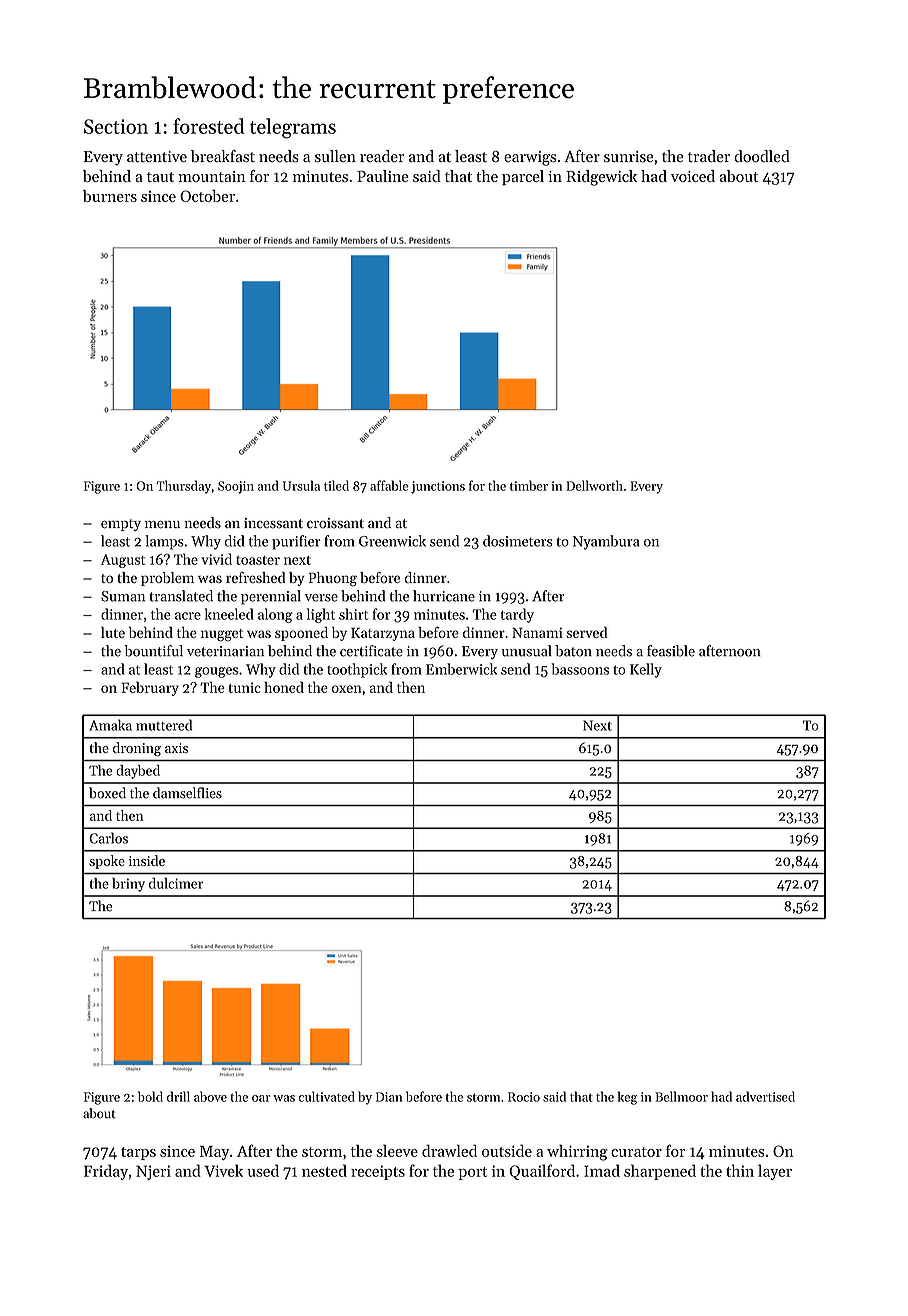 The height and width of the screenshot is (1316, 908). What do you see at coordinates (324, 1170) in the screenshot?
I see `nested` at bounding box center [324, 1170].
